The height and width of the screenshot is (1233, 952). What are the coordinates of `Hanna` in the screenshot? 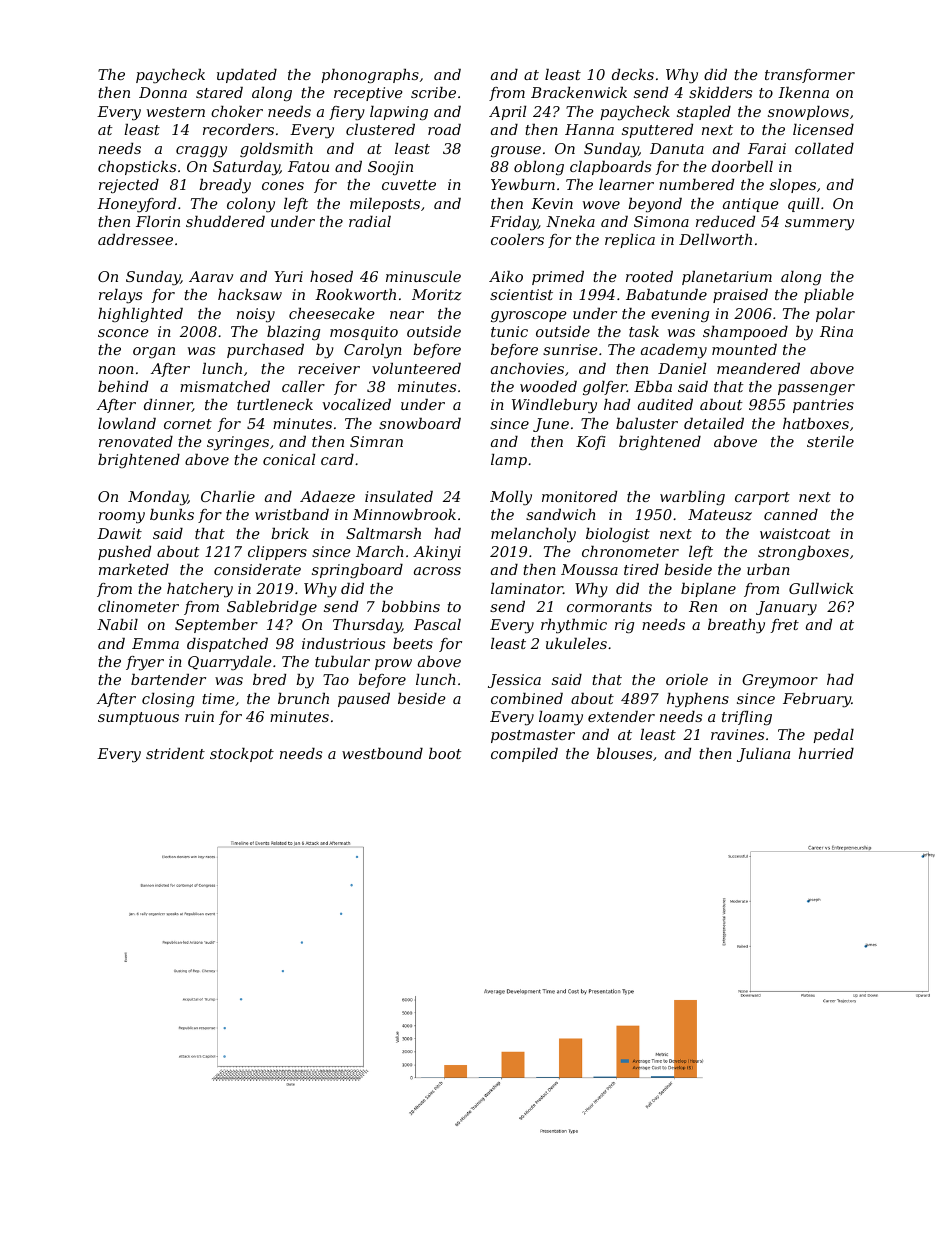 It's located at (589, 129).
